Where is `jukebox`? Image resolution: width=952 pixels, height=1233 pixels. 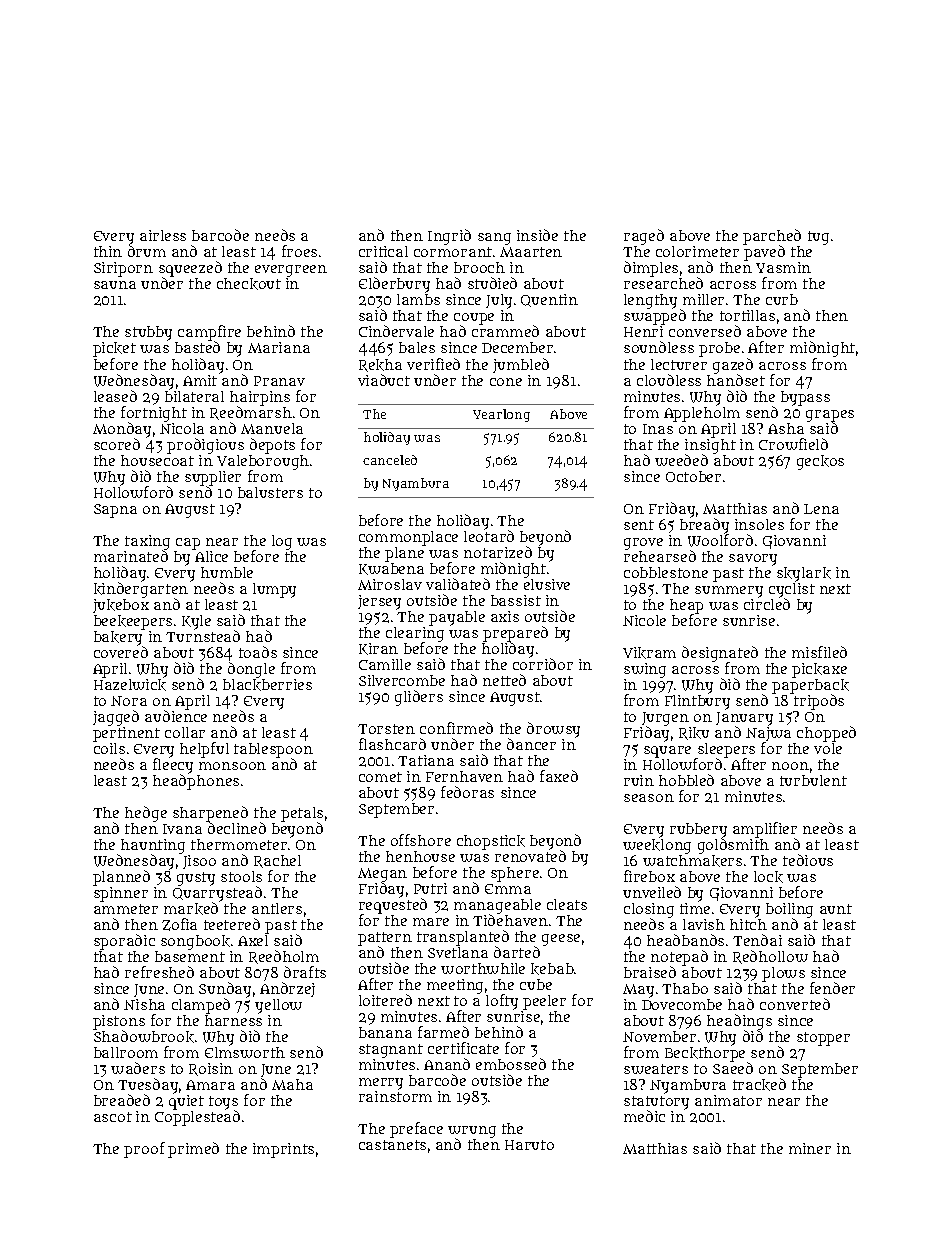
jukebox is located at coordinates (121, 606).
